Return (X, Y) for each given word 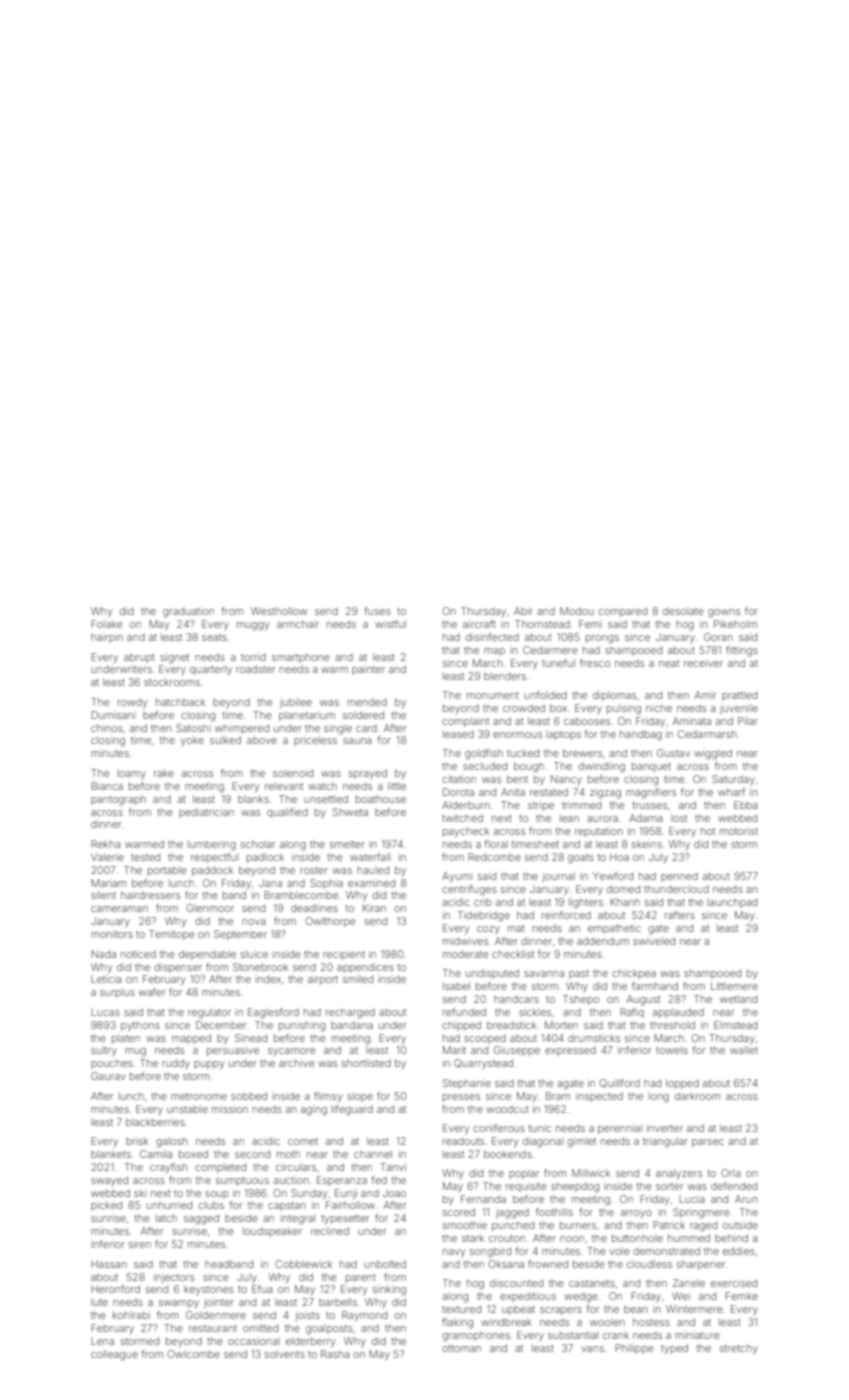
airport (323, 980)
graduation (188, 612)
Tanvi (393, 1167)
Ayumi (457, 877)
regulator (209, 1013)
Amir (705, 695)
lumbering (212, 845)
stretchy (739, 1349)
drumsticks (594, 1038)
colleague (114, 1355)
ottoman (461, 1348)
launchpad (732, 903)
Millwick (591, 1173)
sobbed (249, 1096)
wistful (390, 624)
